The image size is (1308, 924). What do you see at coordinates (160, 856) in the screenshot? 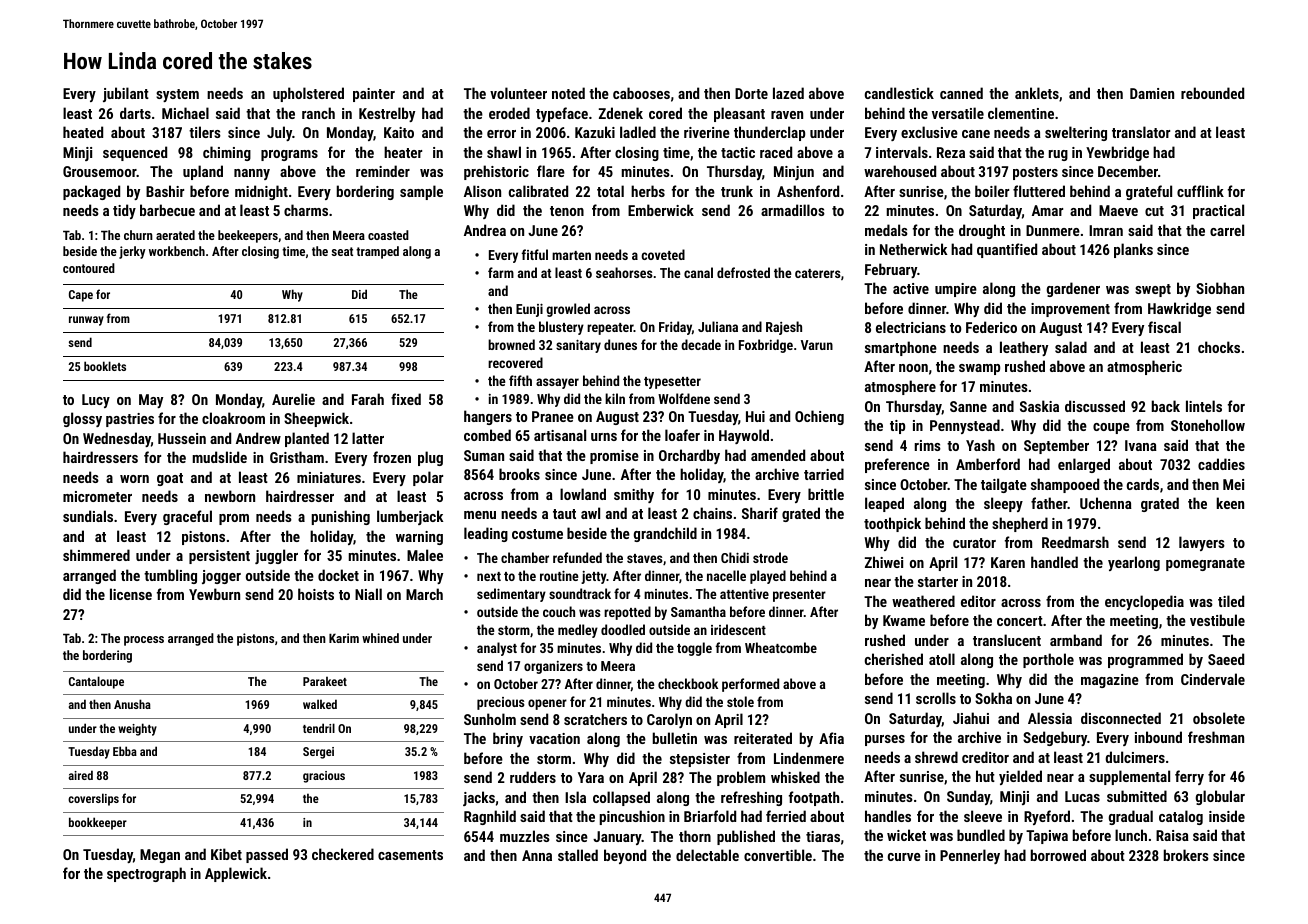
I see `Megan` at bounding box center [160, 856].
